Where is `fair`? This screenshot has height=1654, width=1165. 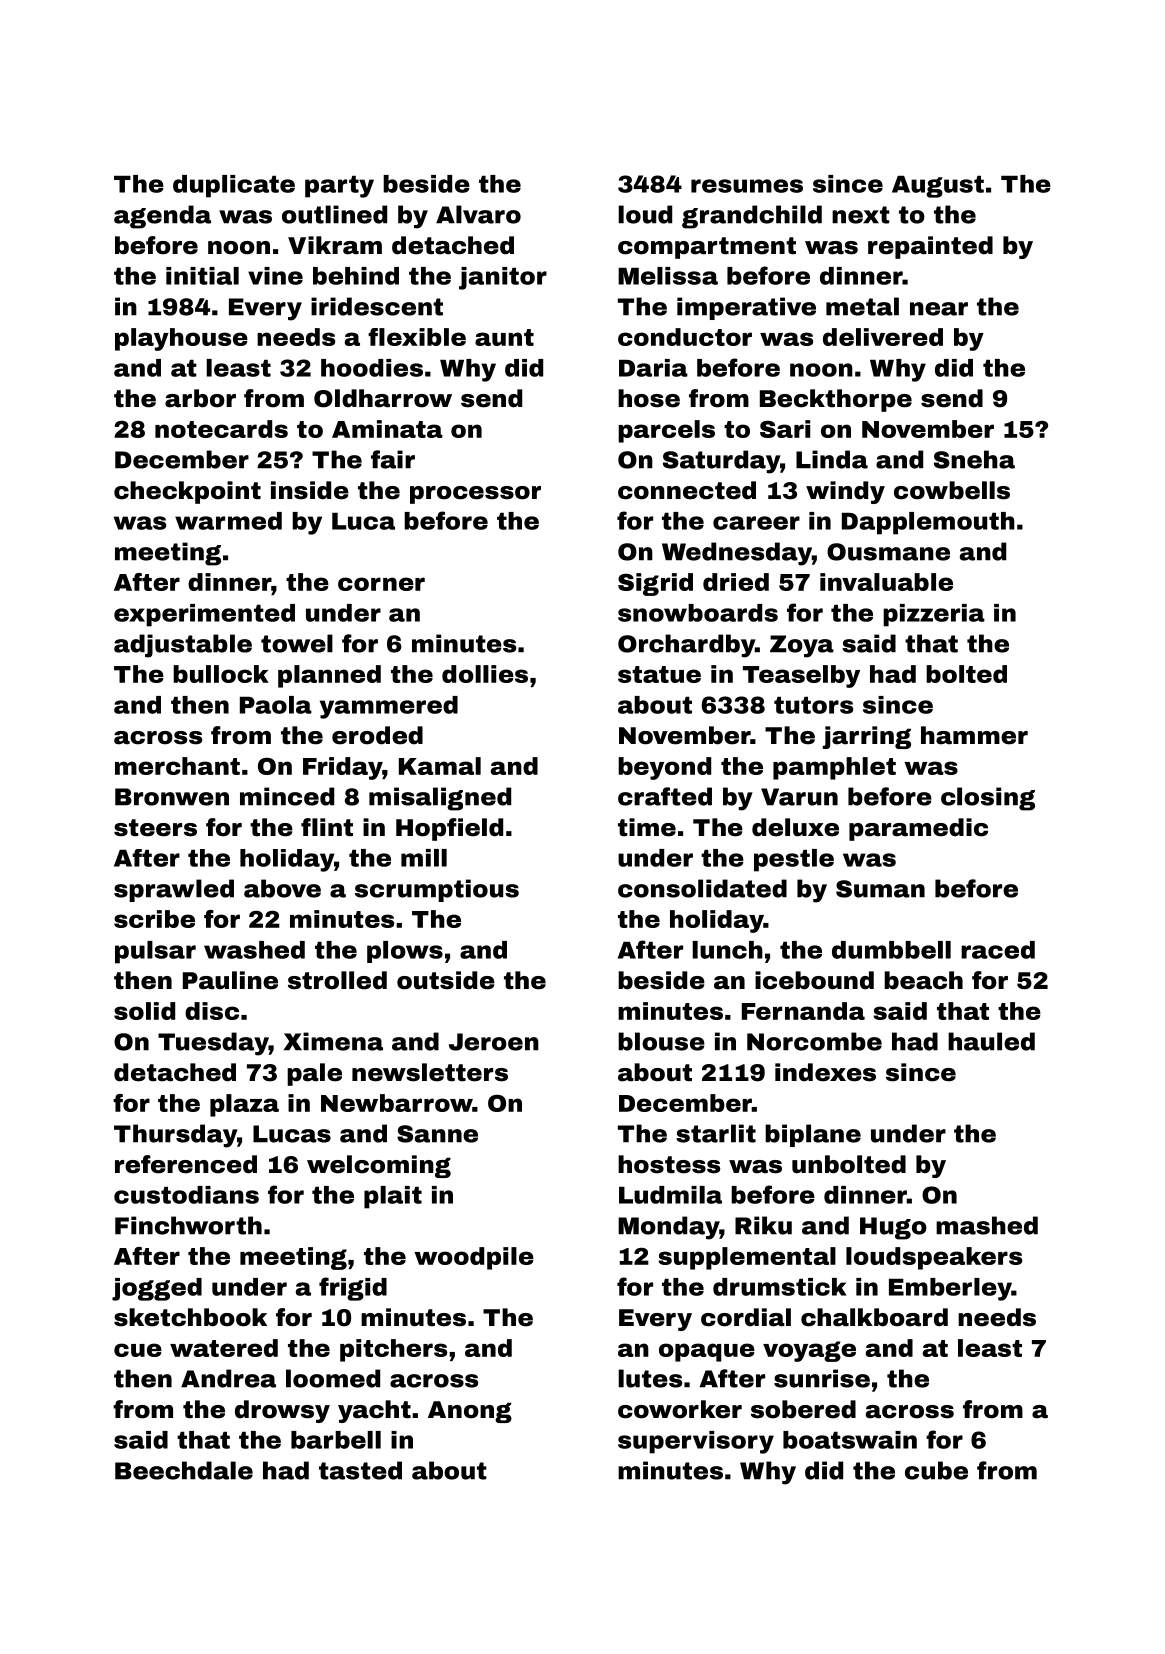
fair is located at coordinates (393, 459).
